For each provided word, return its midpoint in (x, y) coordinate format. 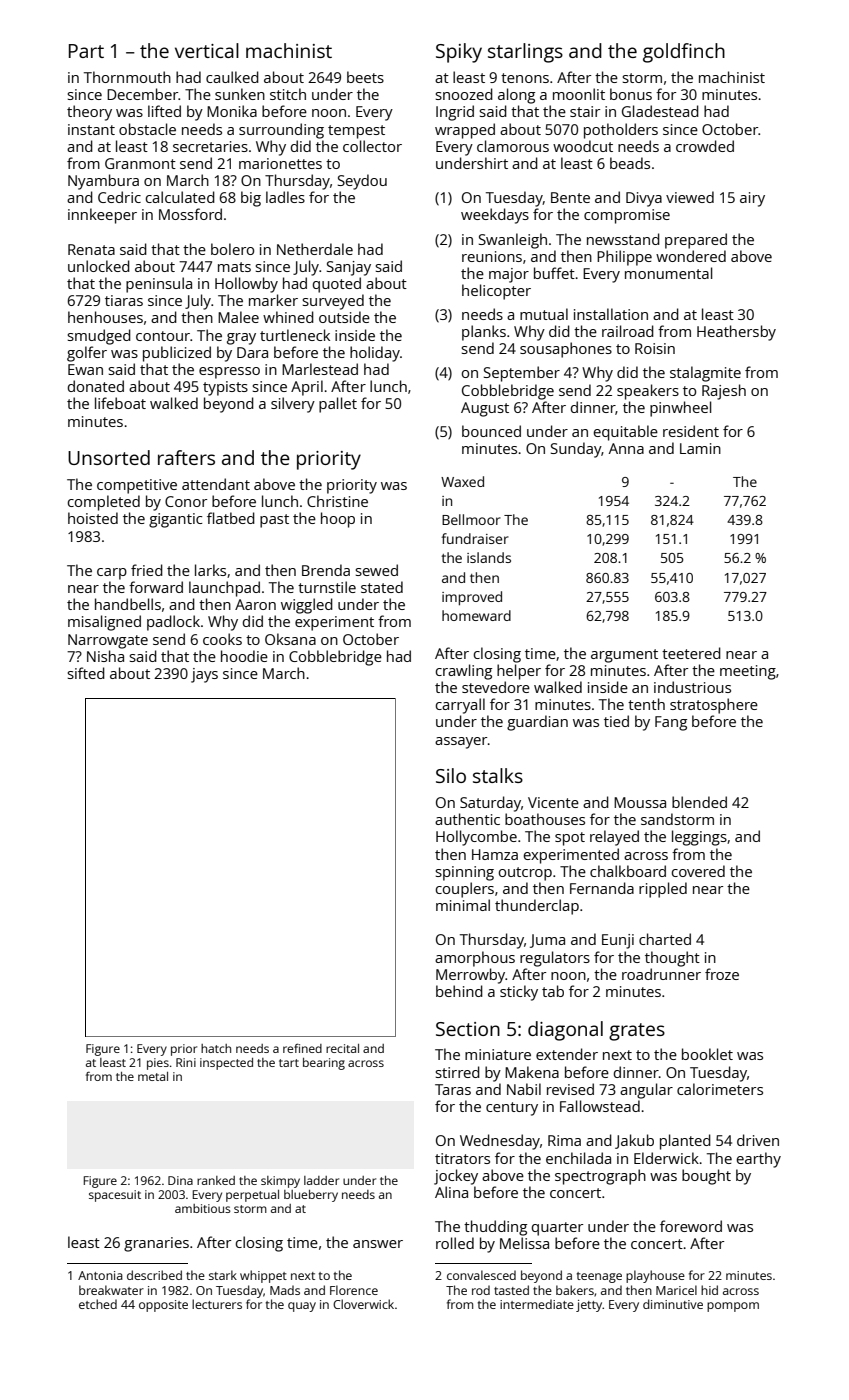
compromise (627, 216)
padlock (173, 623)
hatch (216, 1048)
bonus (631, 94)
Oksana (290, 639)
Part (86, 51)
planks (484, 333)
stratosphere (714, 706)
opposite (163, 1306)
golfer (87, 354)
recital (342, 1048)
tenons (525, 78)
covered (698, 871)
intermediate (537, 1304)
